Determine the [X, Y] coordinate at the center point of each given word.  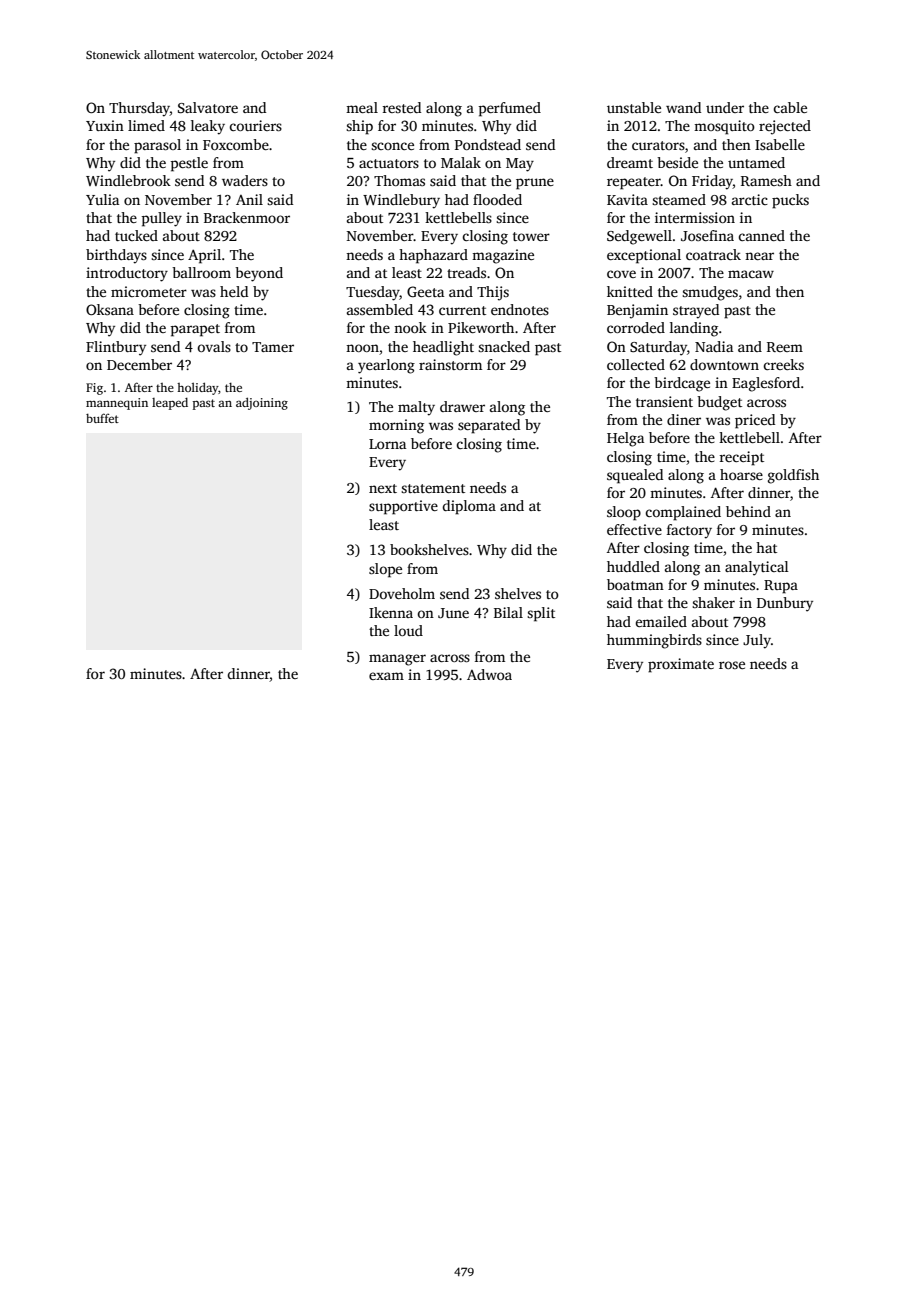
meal [362, 107]
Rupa [781, 587]
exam [386, 676]
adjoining [262, 403]
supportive [403, 507]
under [725, 107]
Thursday [139, 109]
